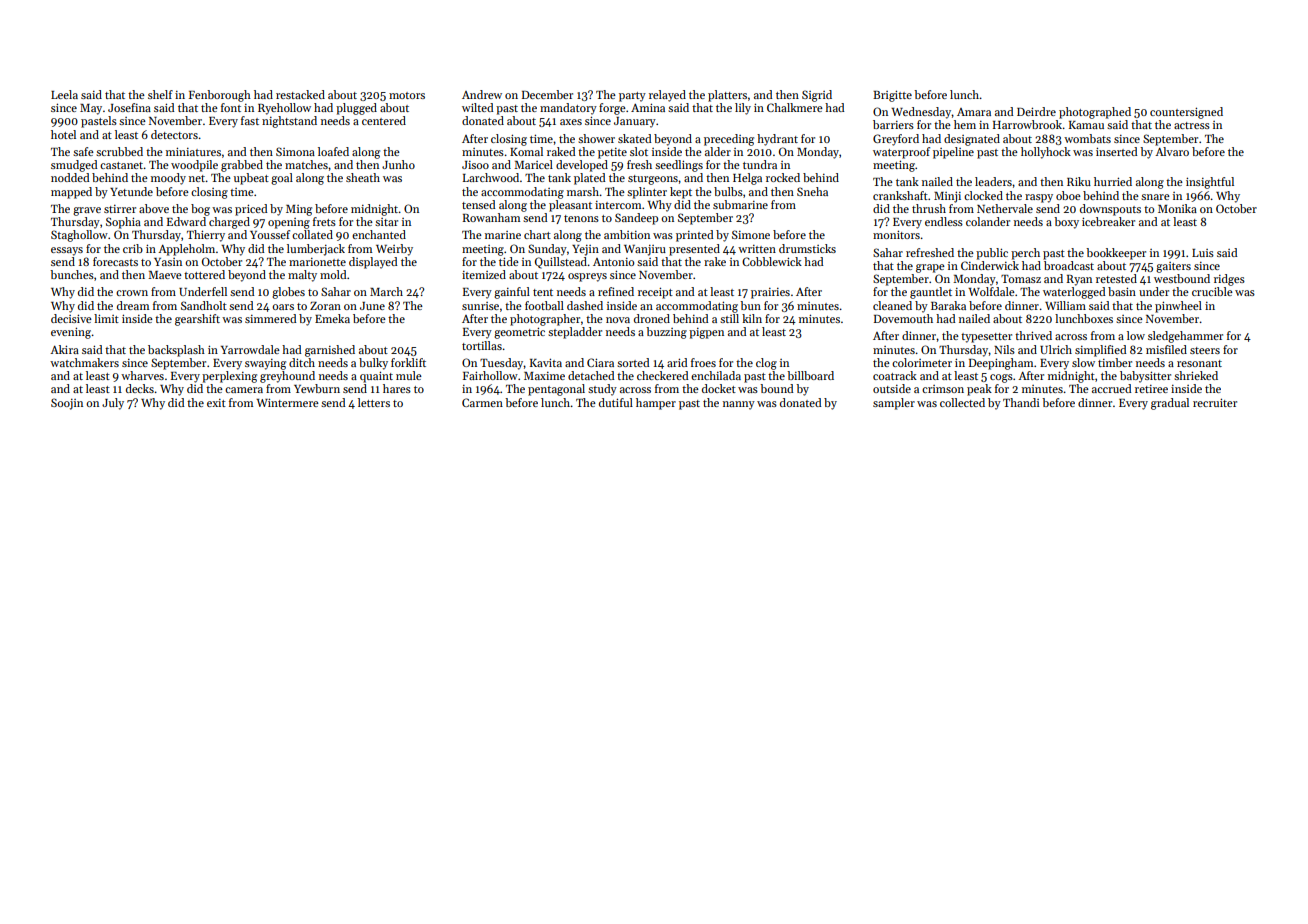 Image resolution: width=1308 pixels, height=924 pixels. Describe the element at coordinates (991, 291) in the image. I see `Wolfdale` at that location.
